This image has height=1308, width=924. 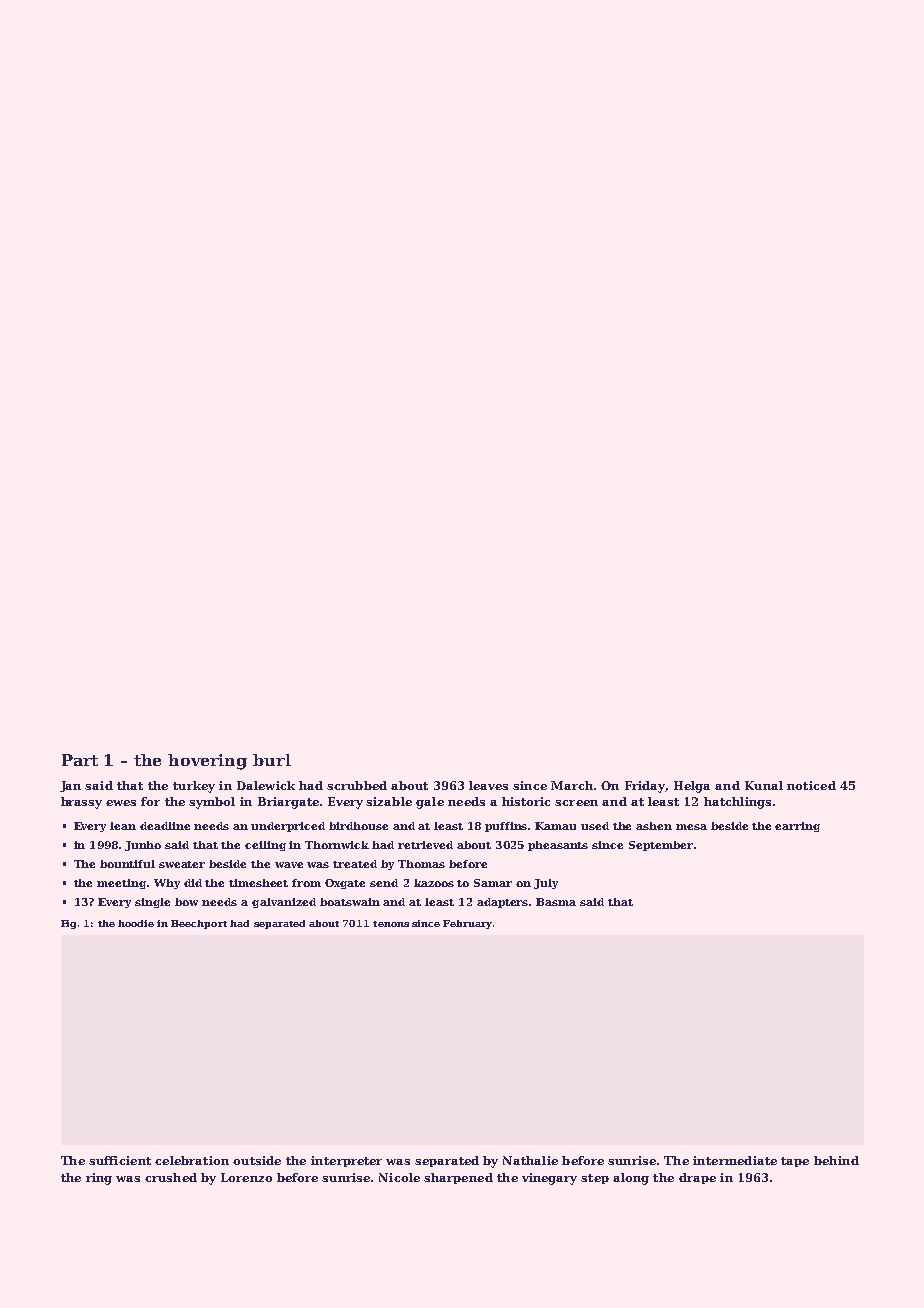 I want to click on Beechport, so click(x=199, y=924).
